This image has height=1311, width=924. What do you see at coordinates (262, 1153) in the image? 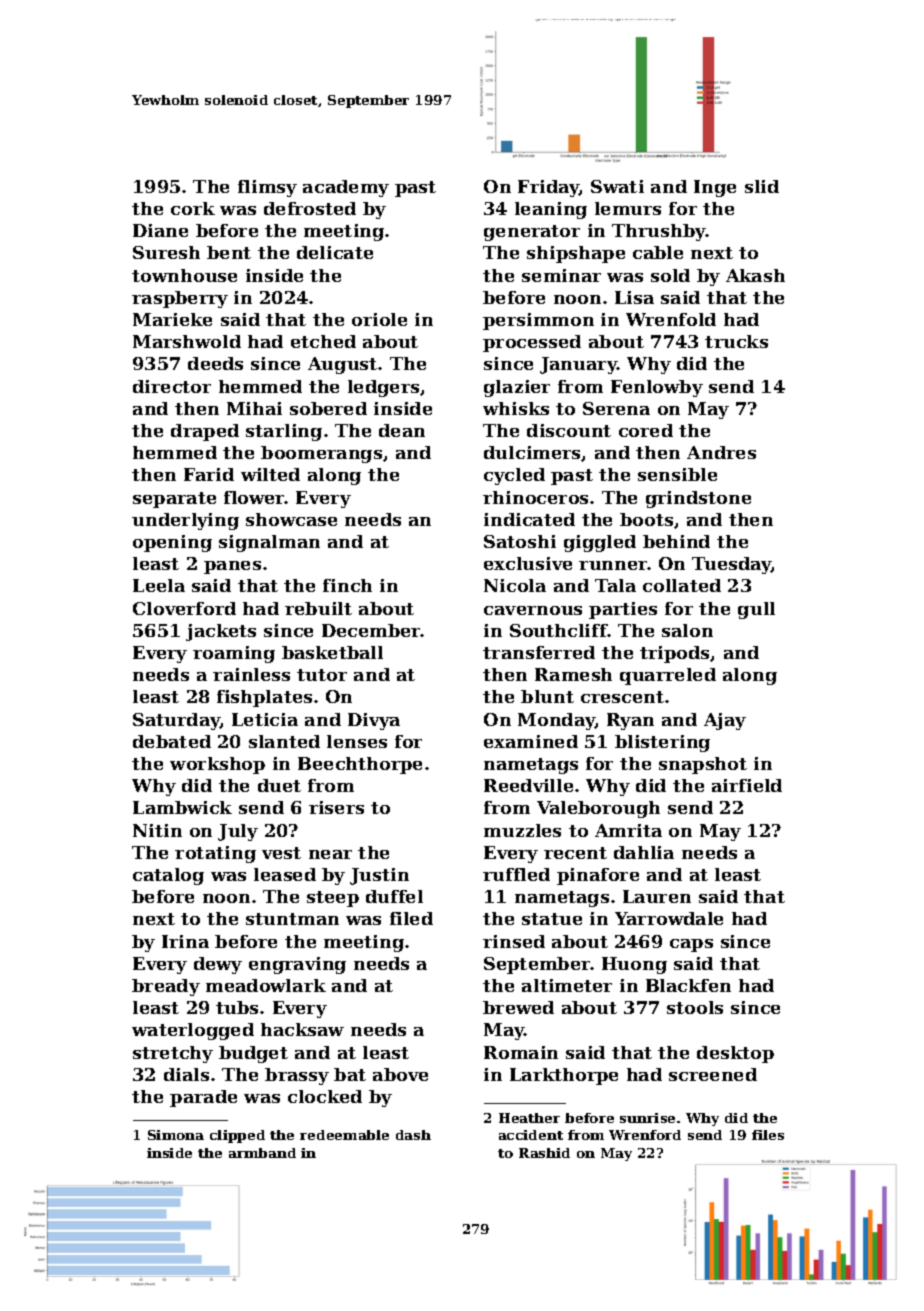
I see `armband` at bounding box center [262, 1153].
